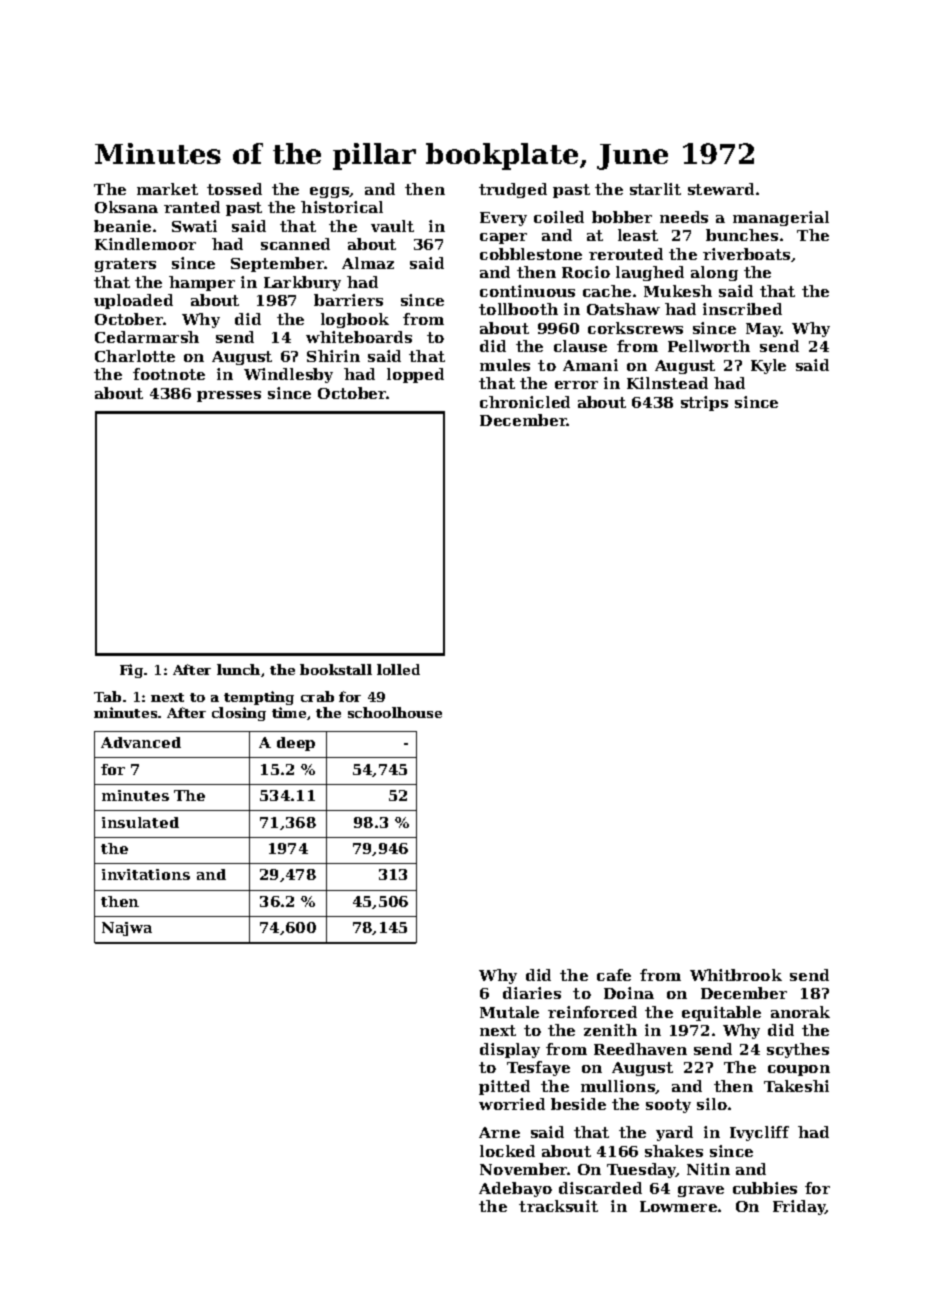 The width and height of the screenshot is (925, 1312). I want to click on lunch, so click(238, 669).
